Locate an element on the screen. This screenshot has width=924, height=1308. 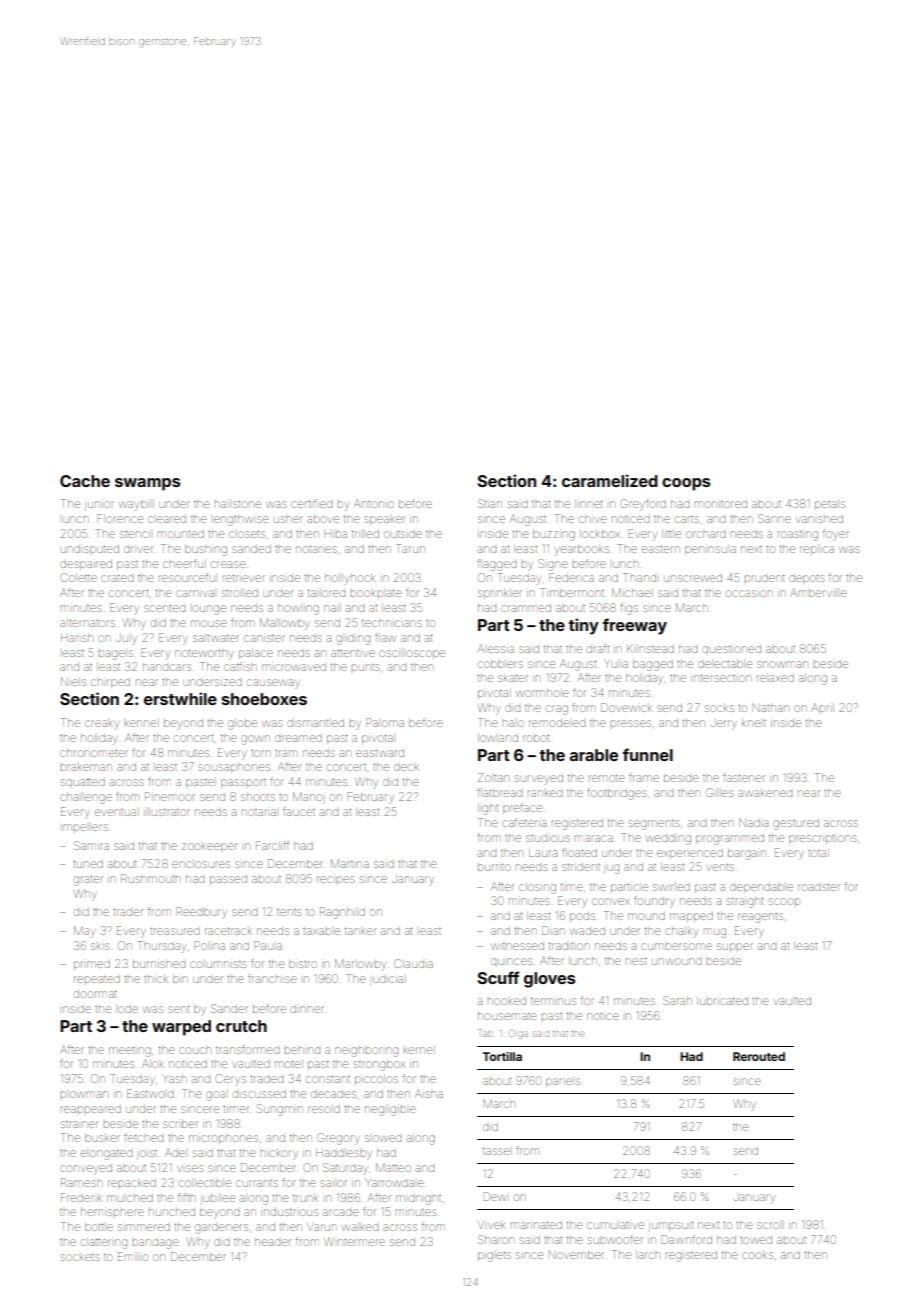
flaw is located at coordinates (385, 637).
